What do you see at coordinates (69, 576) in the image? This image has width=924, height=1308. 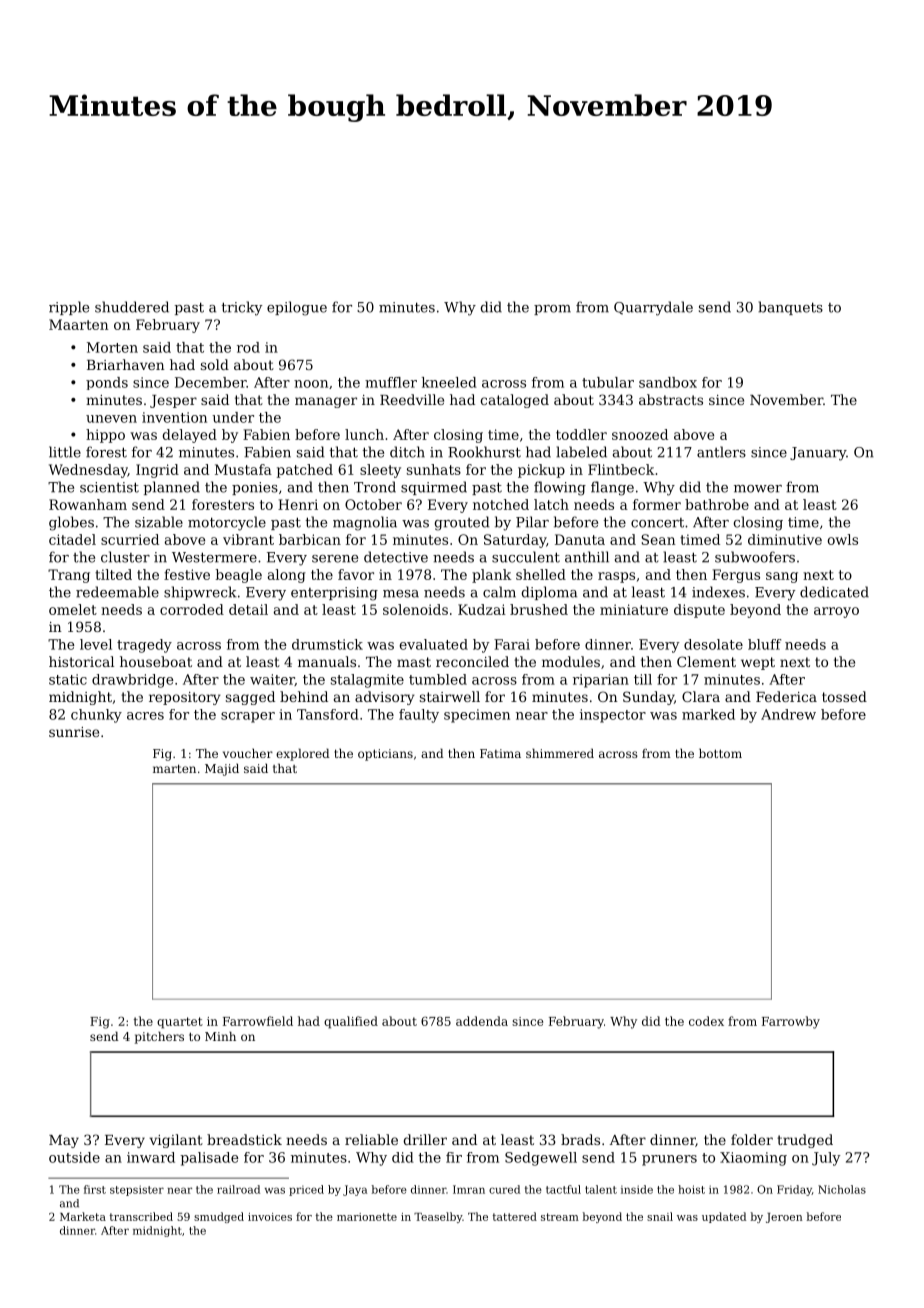 I see `Trang` at bounding box center [69, 576].
